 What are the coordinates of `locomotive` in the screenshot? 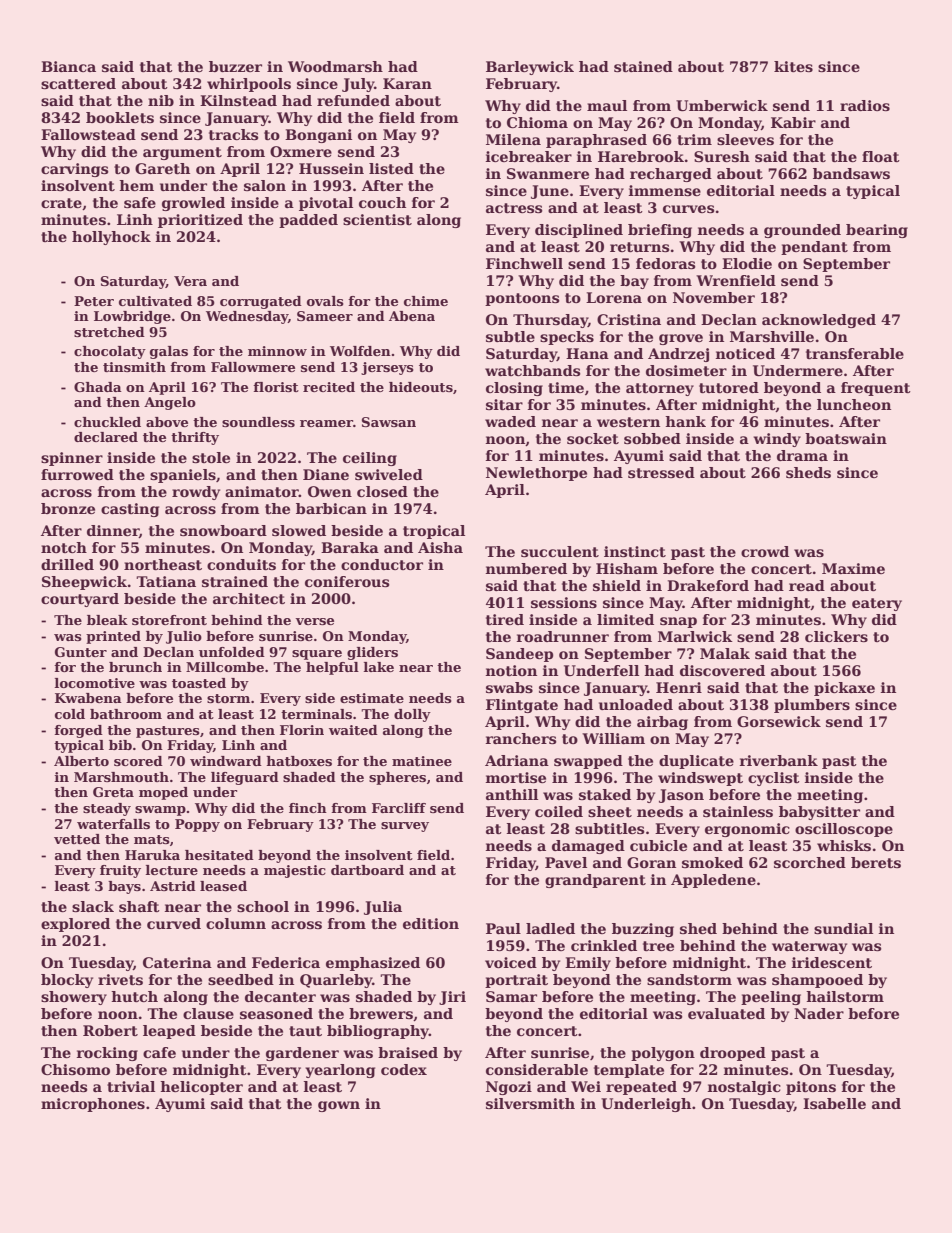 It's located at (94, 683).
